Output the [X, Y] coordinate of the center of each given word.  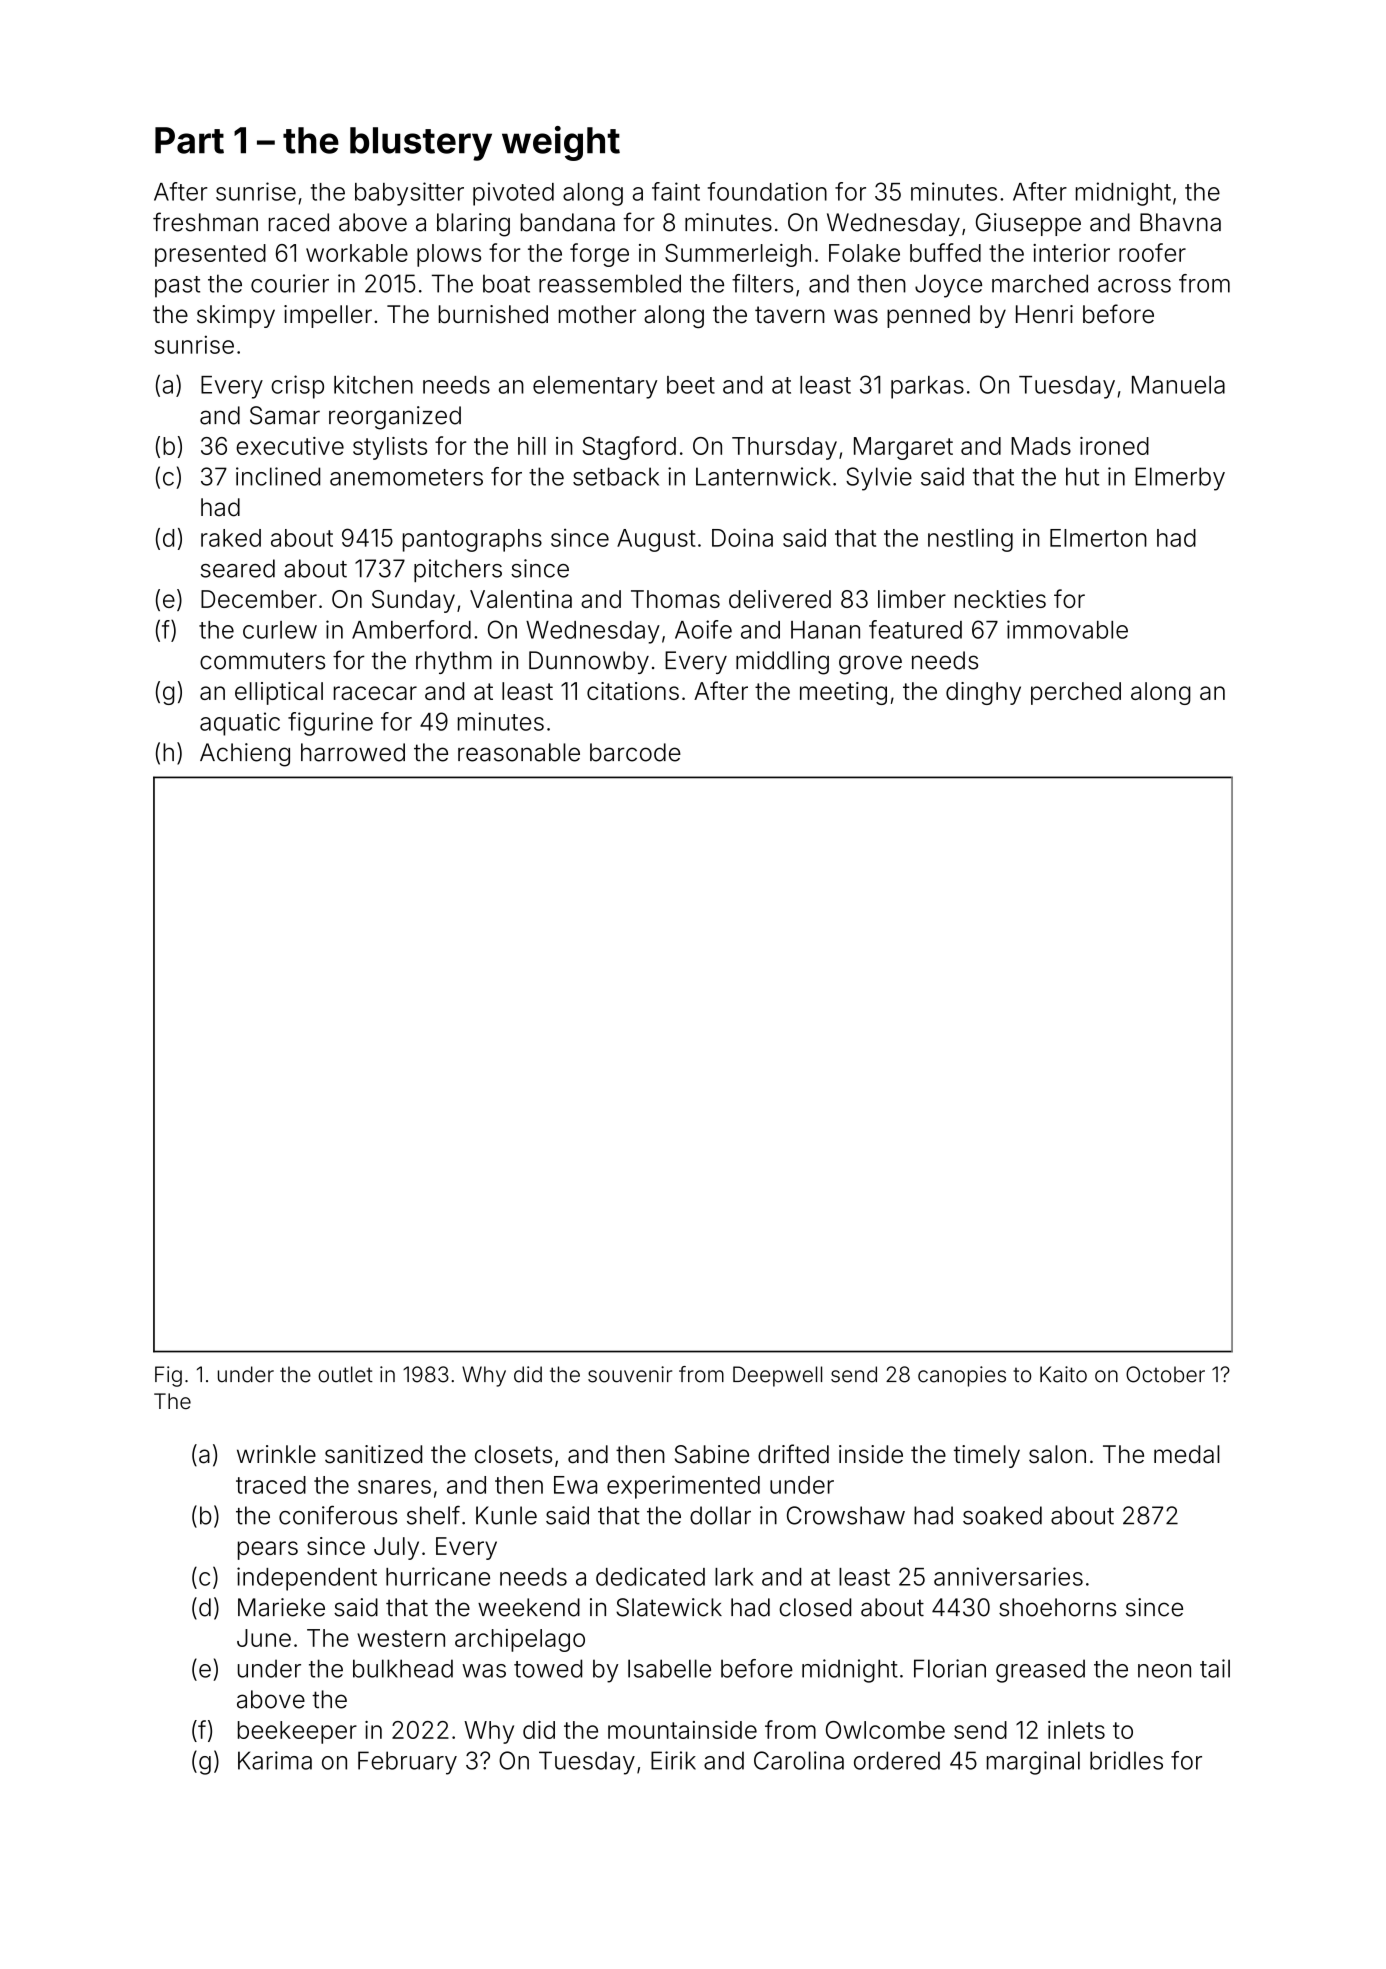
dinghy [983, 693]
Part [189, 140]
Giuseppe [1028, 224]
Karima [275, 1760]
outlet [345, 1374]
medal [1187, 1454]
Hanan [825, 630]
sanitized [373, 1454]
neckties [1000, 599]
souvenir [630, 1374]
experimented [683, 1487]
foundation [767, 191]
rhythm [454, 662]
